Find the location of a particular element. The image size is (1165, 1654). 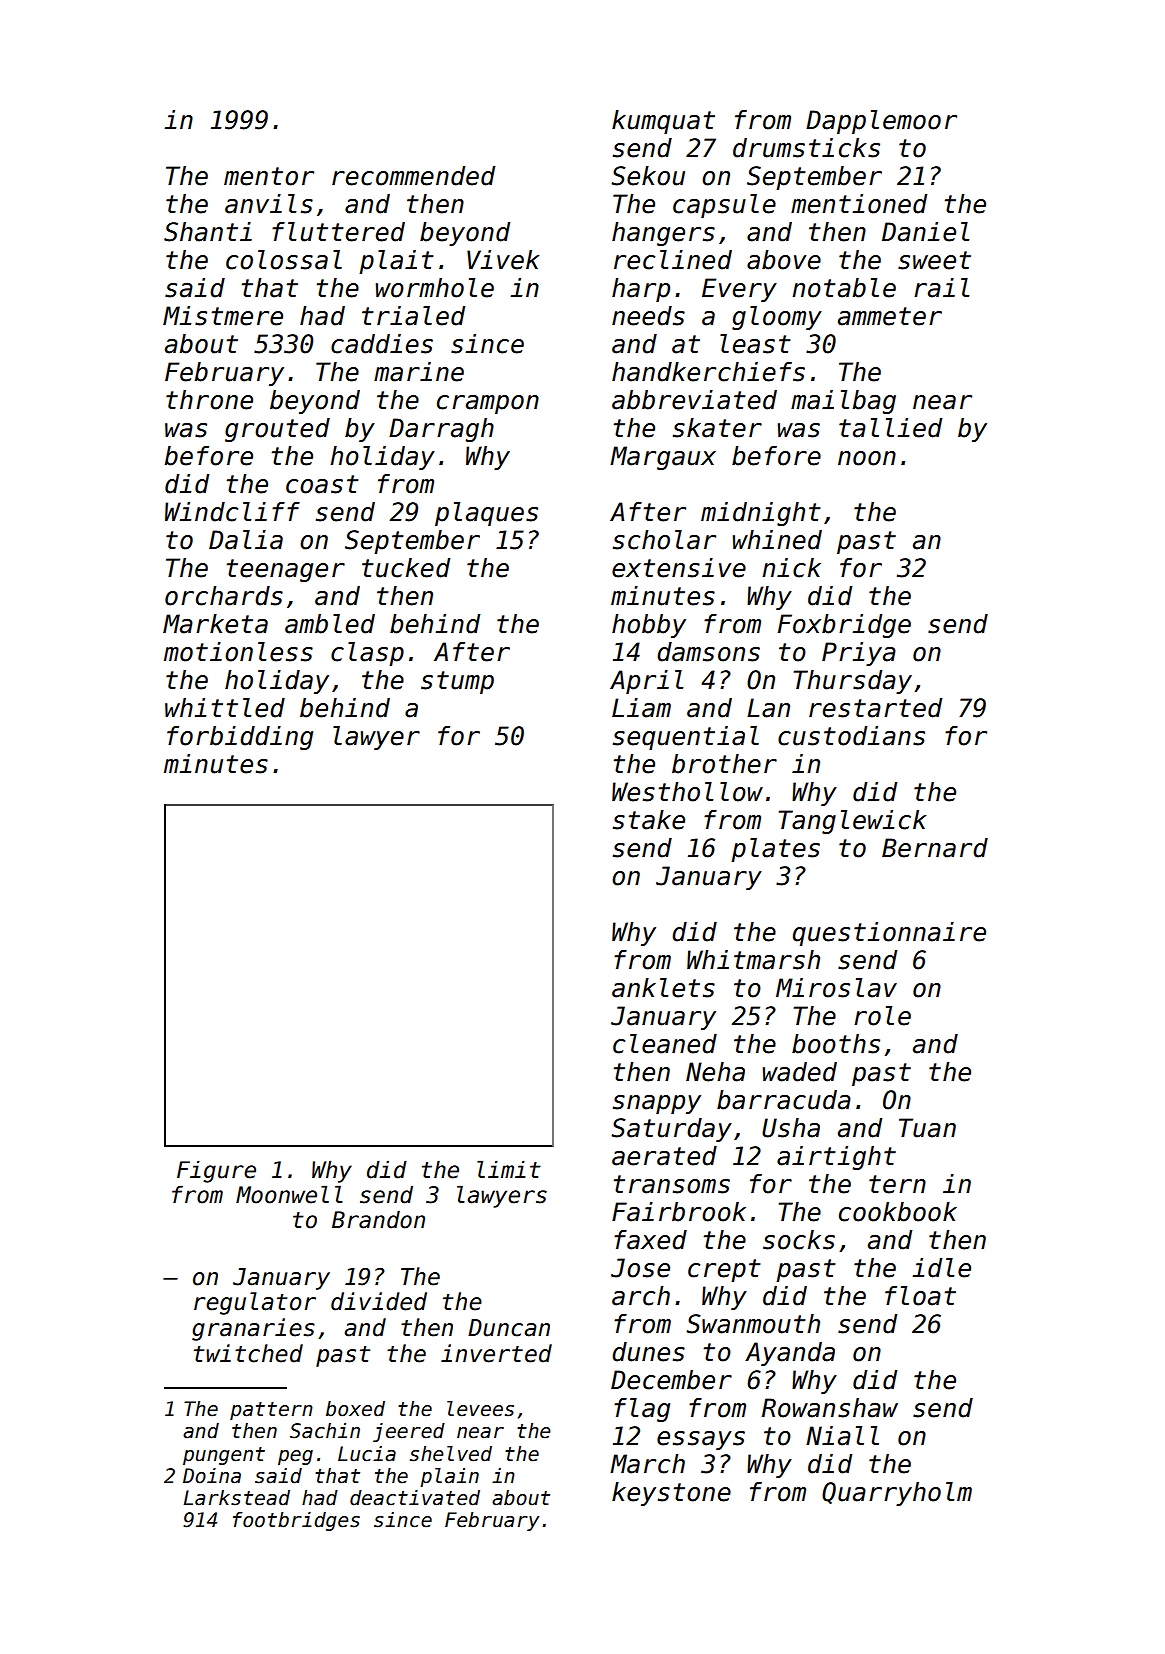

above is located at coordinates (784, 260).
